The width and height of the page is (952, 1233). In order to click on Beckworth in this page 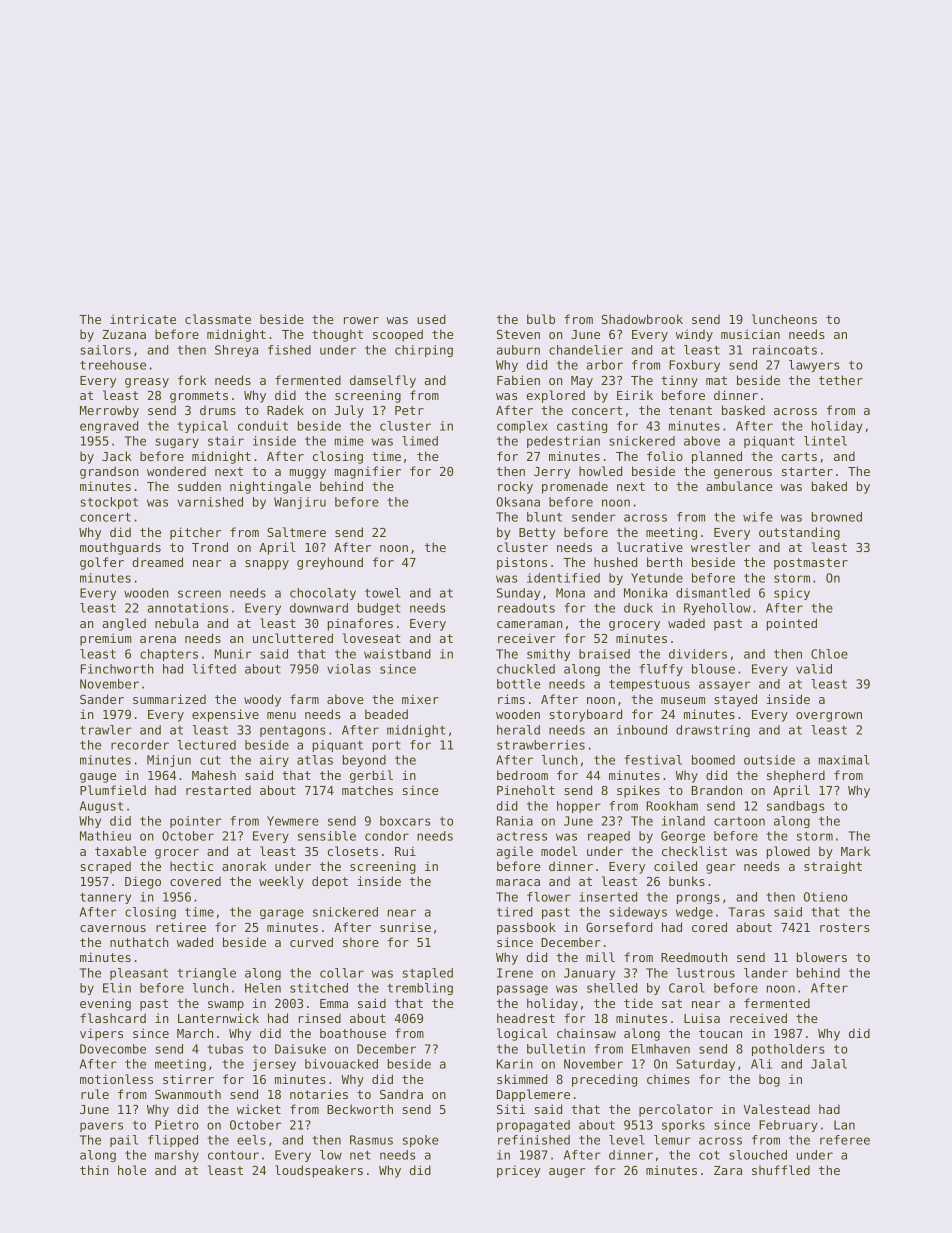, I will do `click(360, 1109)`.
